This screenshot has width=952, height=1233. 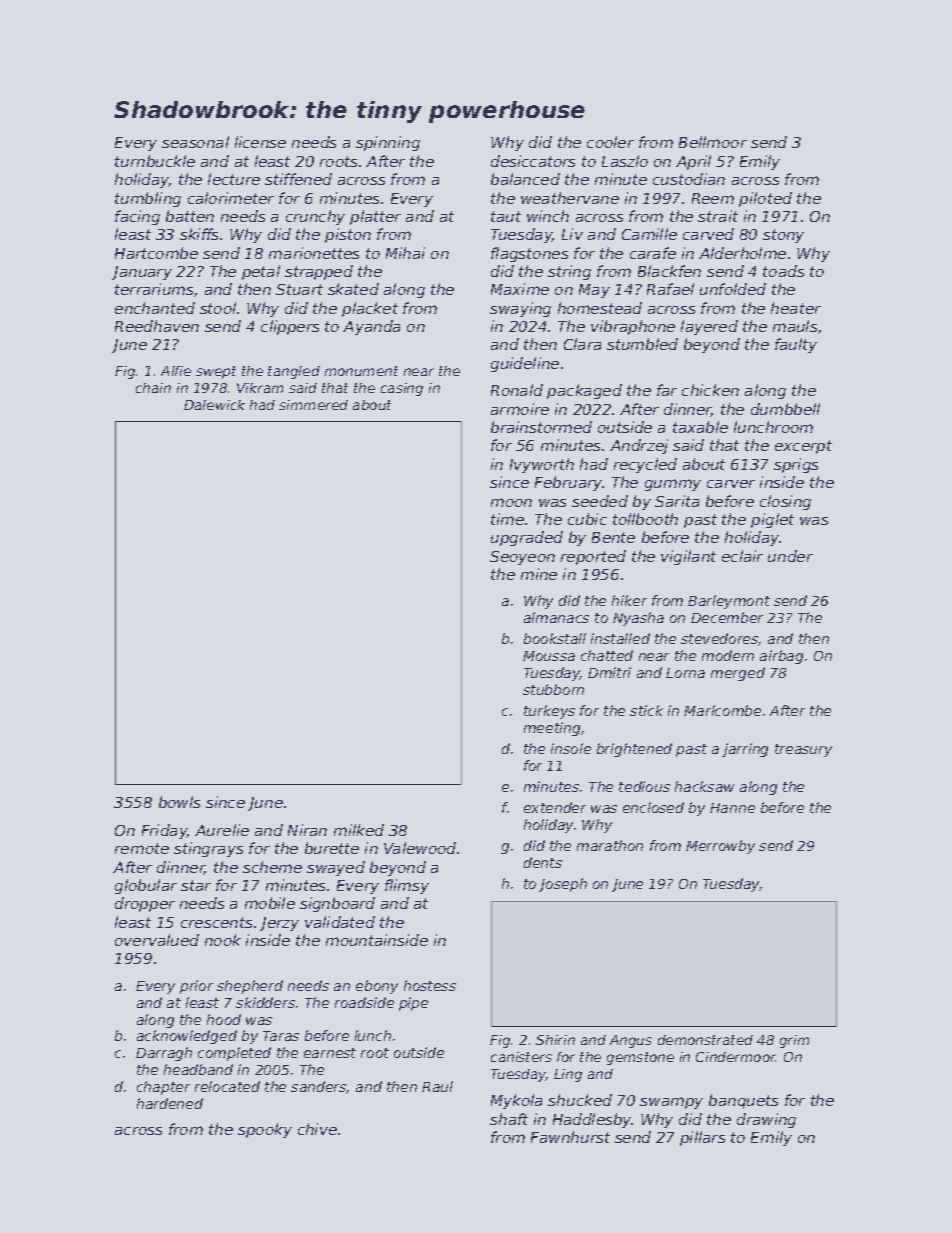 What do you see at coordinates (317, 1129) in the screenshot?
I see `chive` at bounding box center [317, 1129].
